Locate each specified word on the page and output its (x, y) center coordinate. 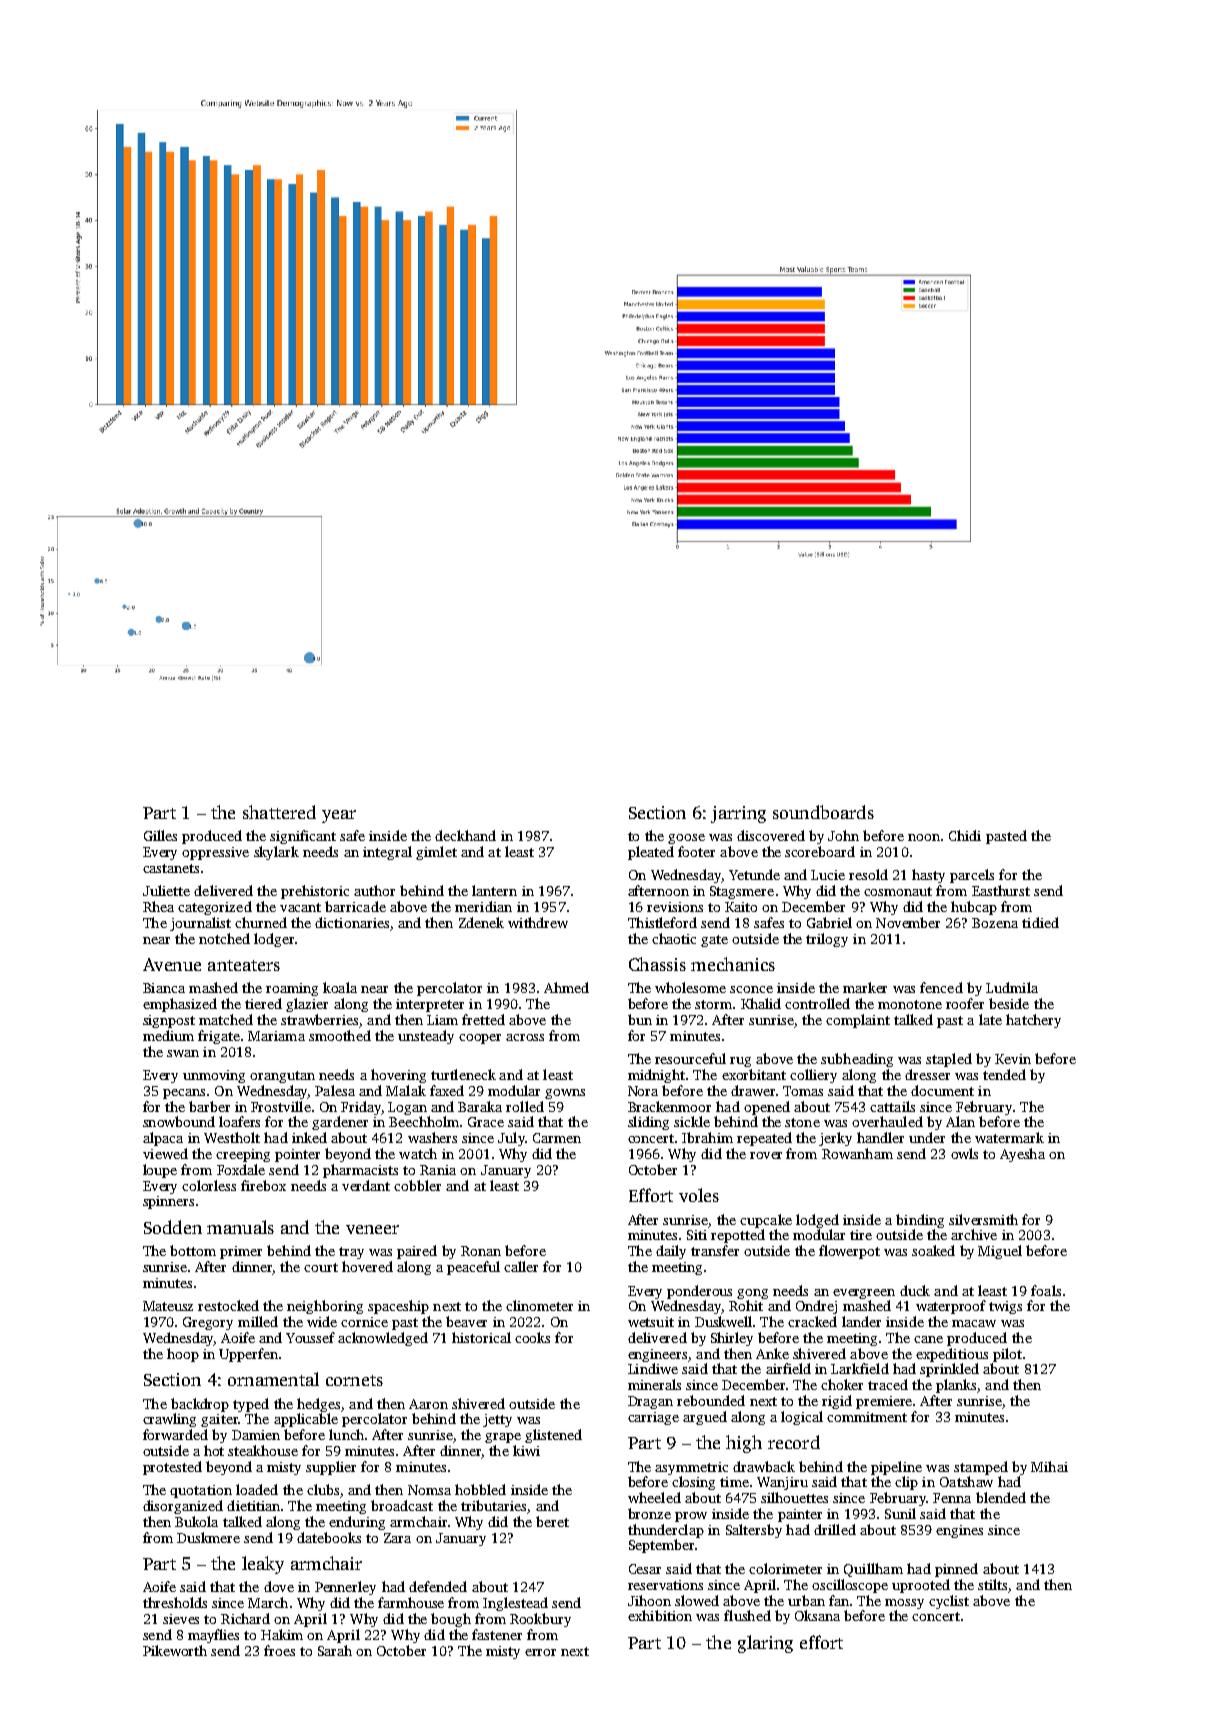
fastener (497, 1634)
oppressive (215, 853)
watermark (1009, 1137)
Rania (438, 1170)
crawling (169, 1420)
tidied (1040, 922)
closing (693, 1483)
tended (1004, 1074)
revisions (675, 907)
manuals (240, 1227)
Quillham (873, 1570)
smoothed (340, 1035)
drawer (753, 1090)
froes (279, 1650)
